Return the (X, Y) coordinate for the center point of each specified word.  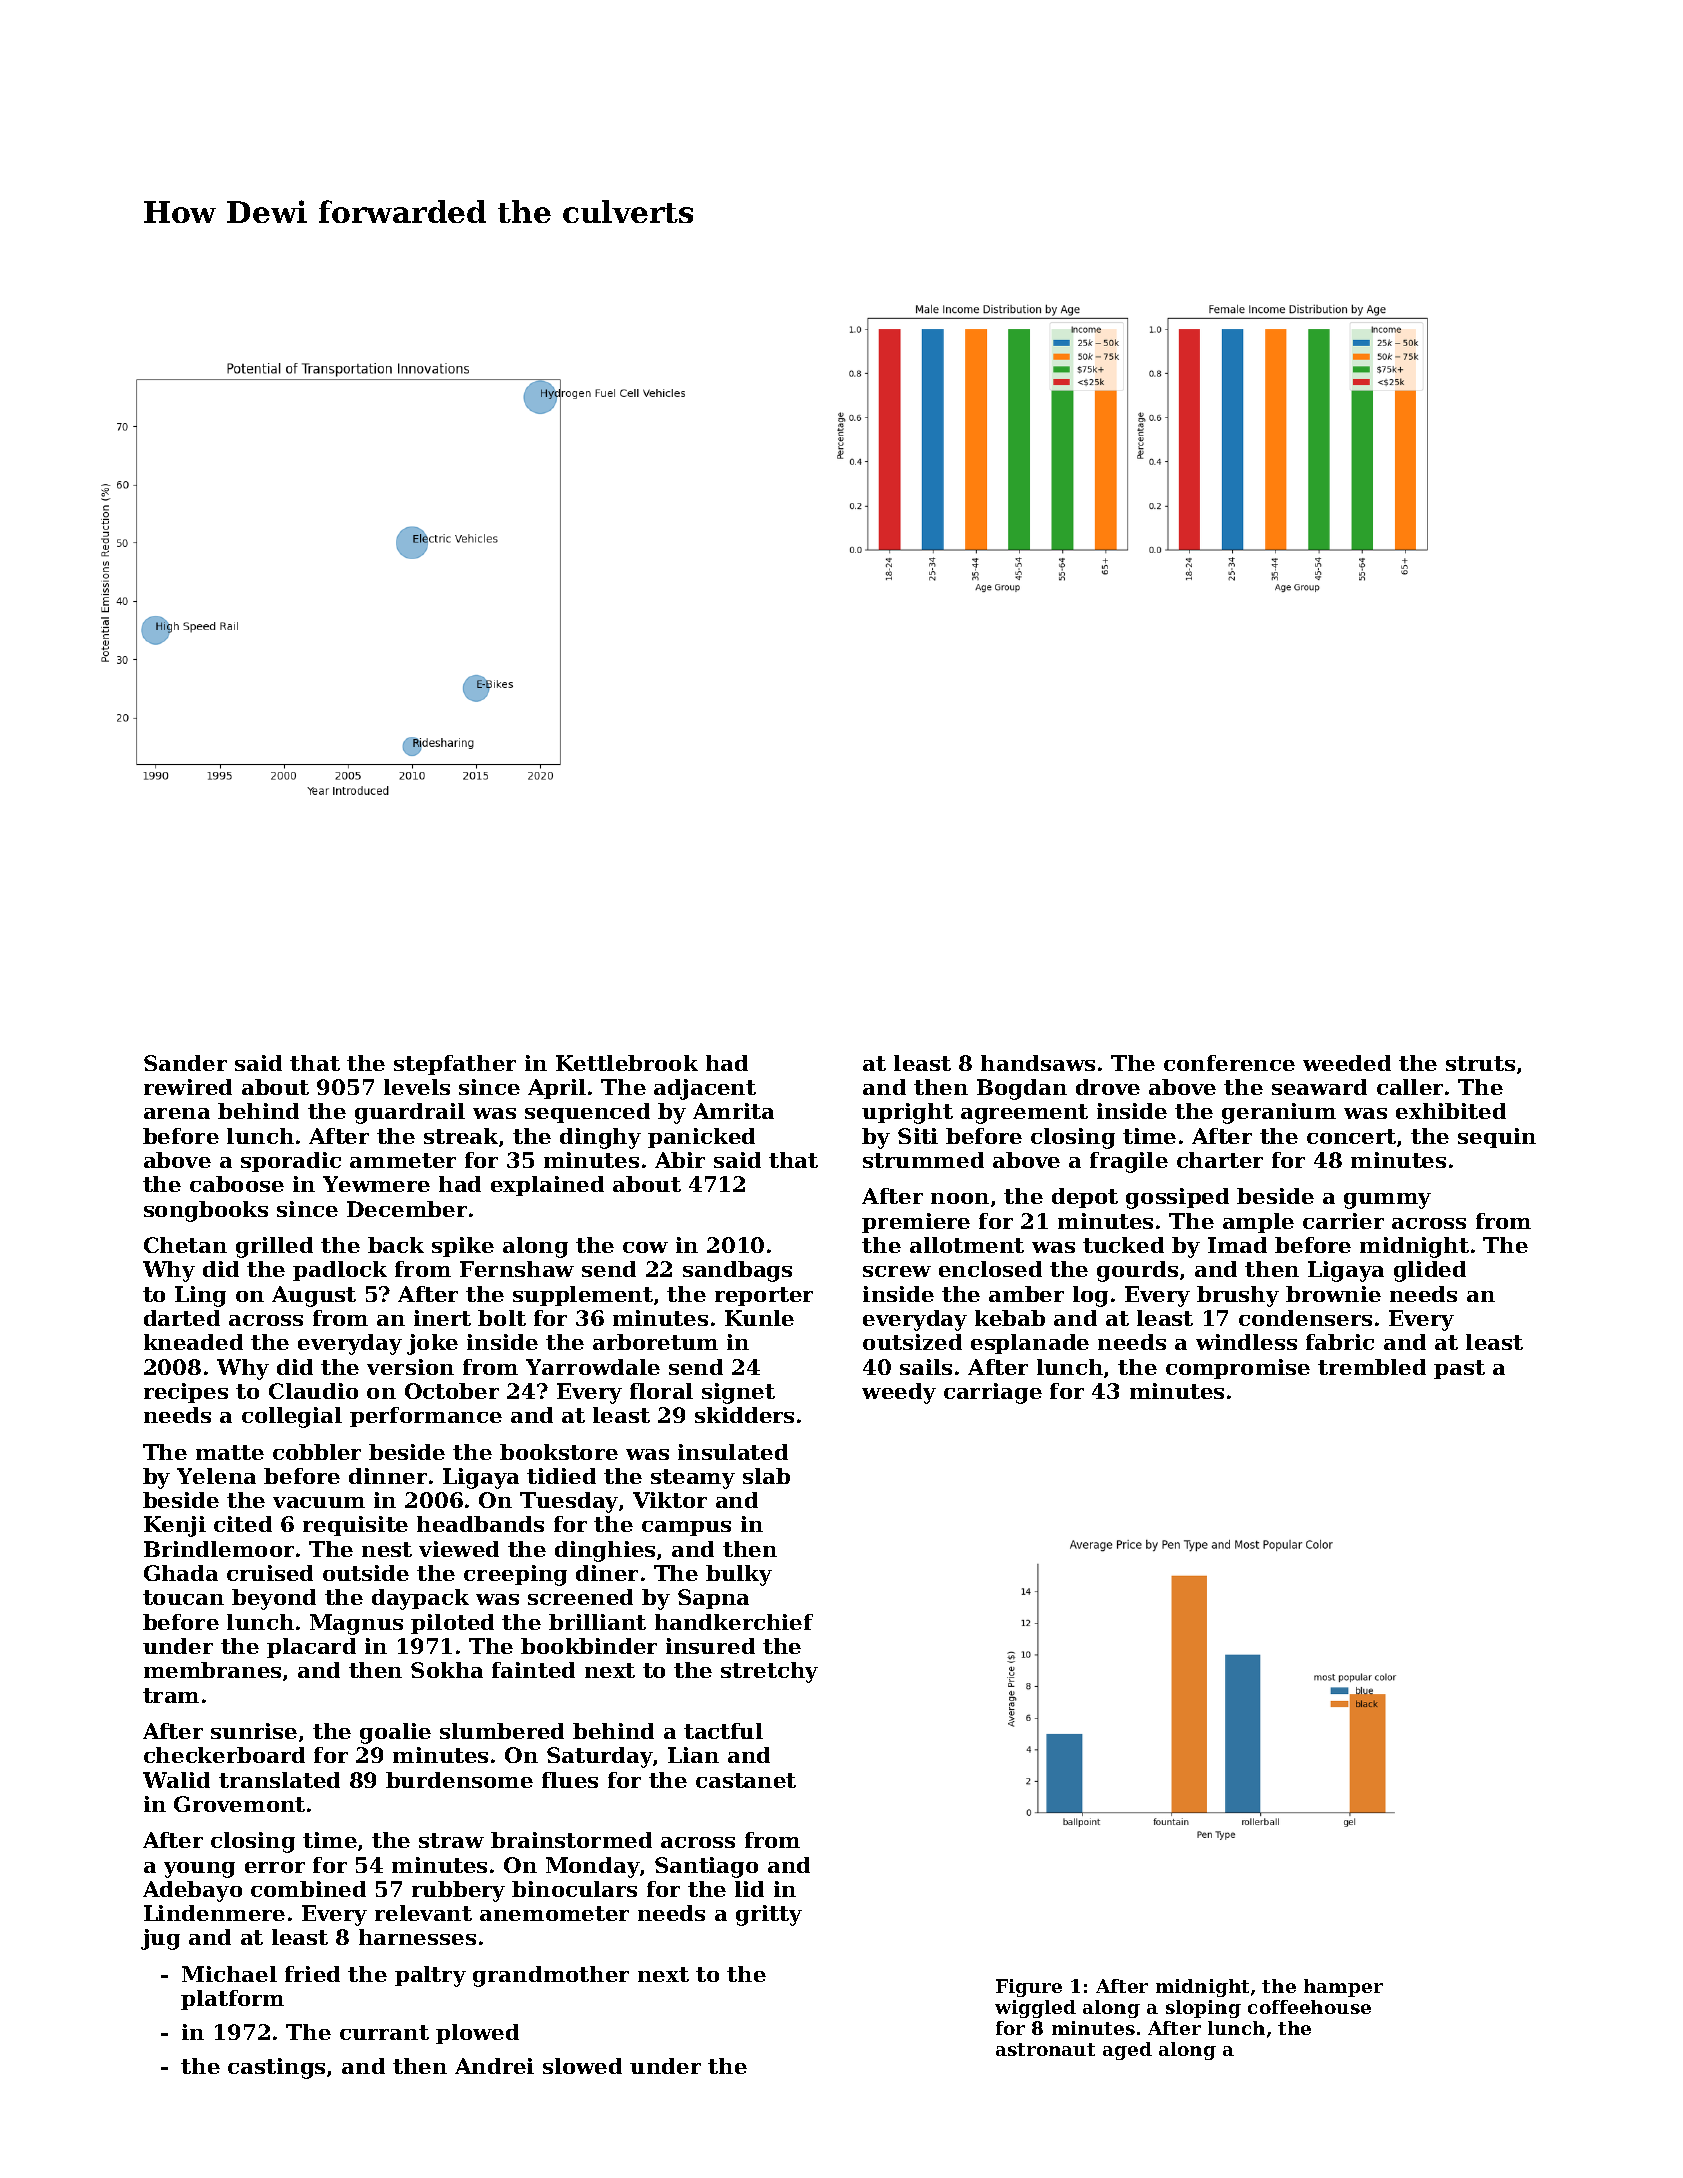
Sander (185, 1063)
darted (182, 1318)
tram (171, 1695)
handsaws (1038, 1063)
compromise (1238, 1369)
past (1459, 1369)
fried (312, 1974)
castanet (746, 1780)
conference (1229, 1063)
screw (897, 1271)
